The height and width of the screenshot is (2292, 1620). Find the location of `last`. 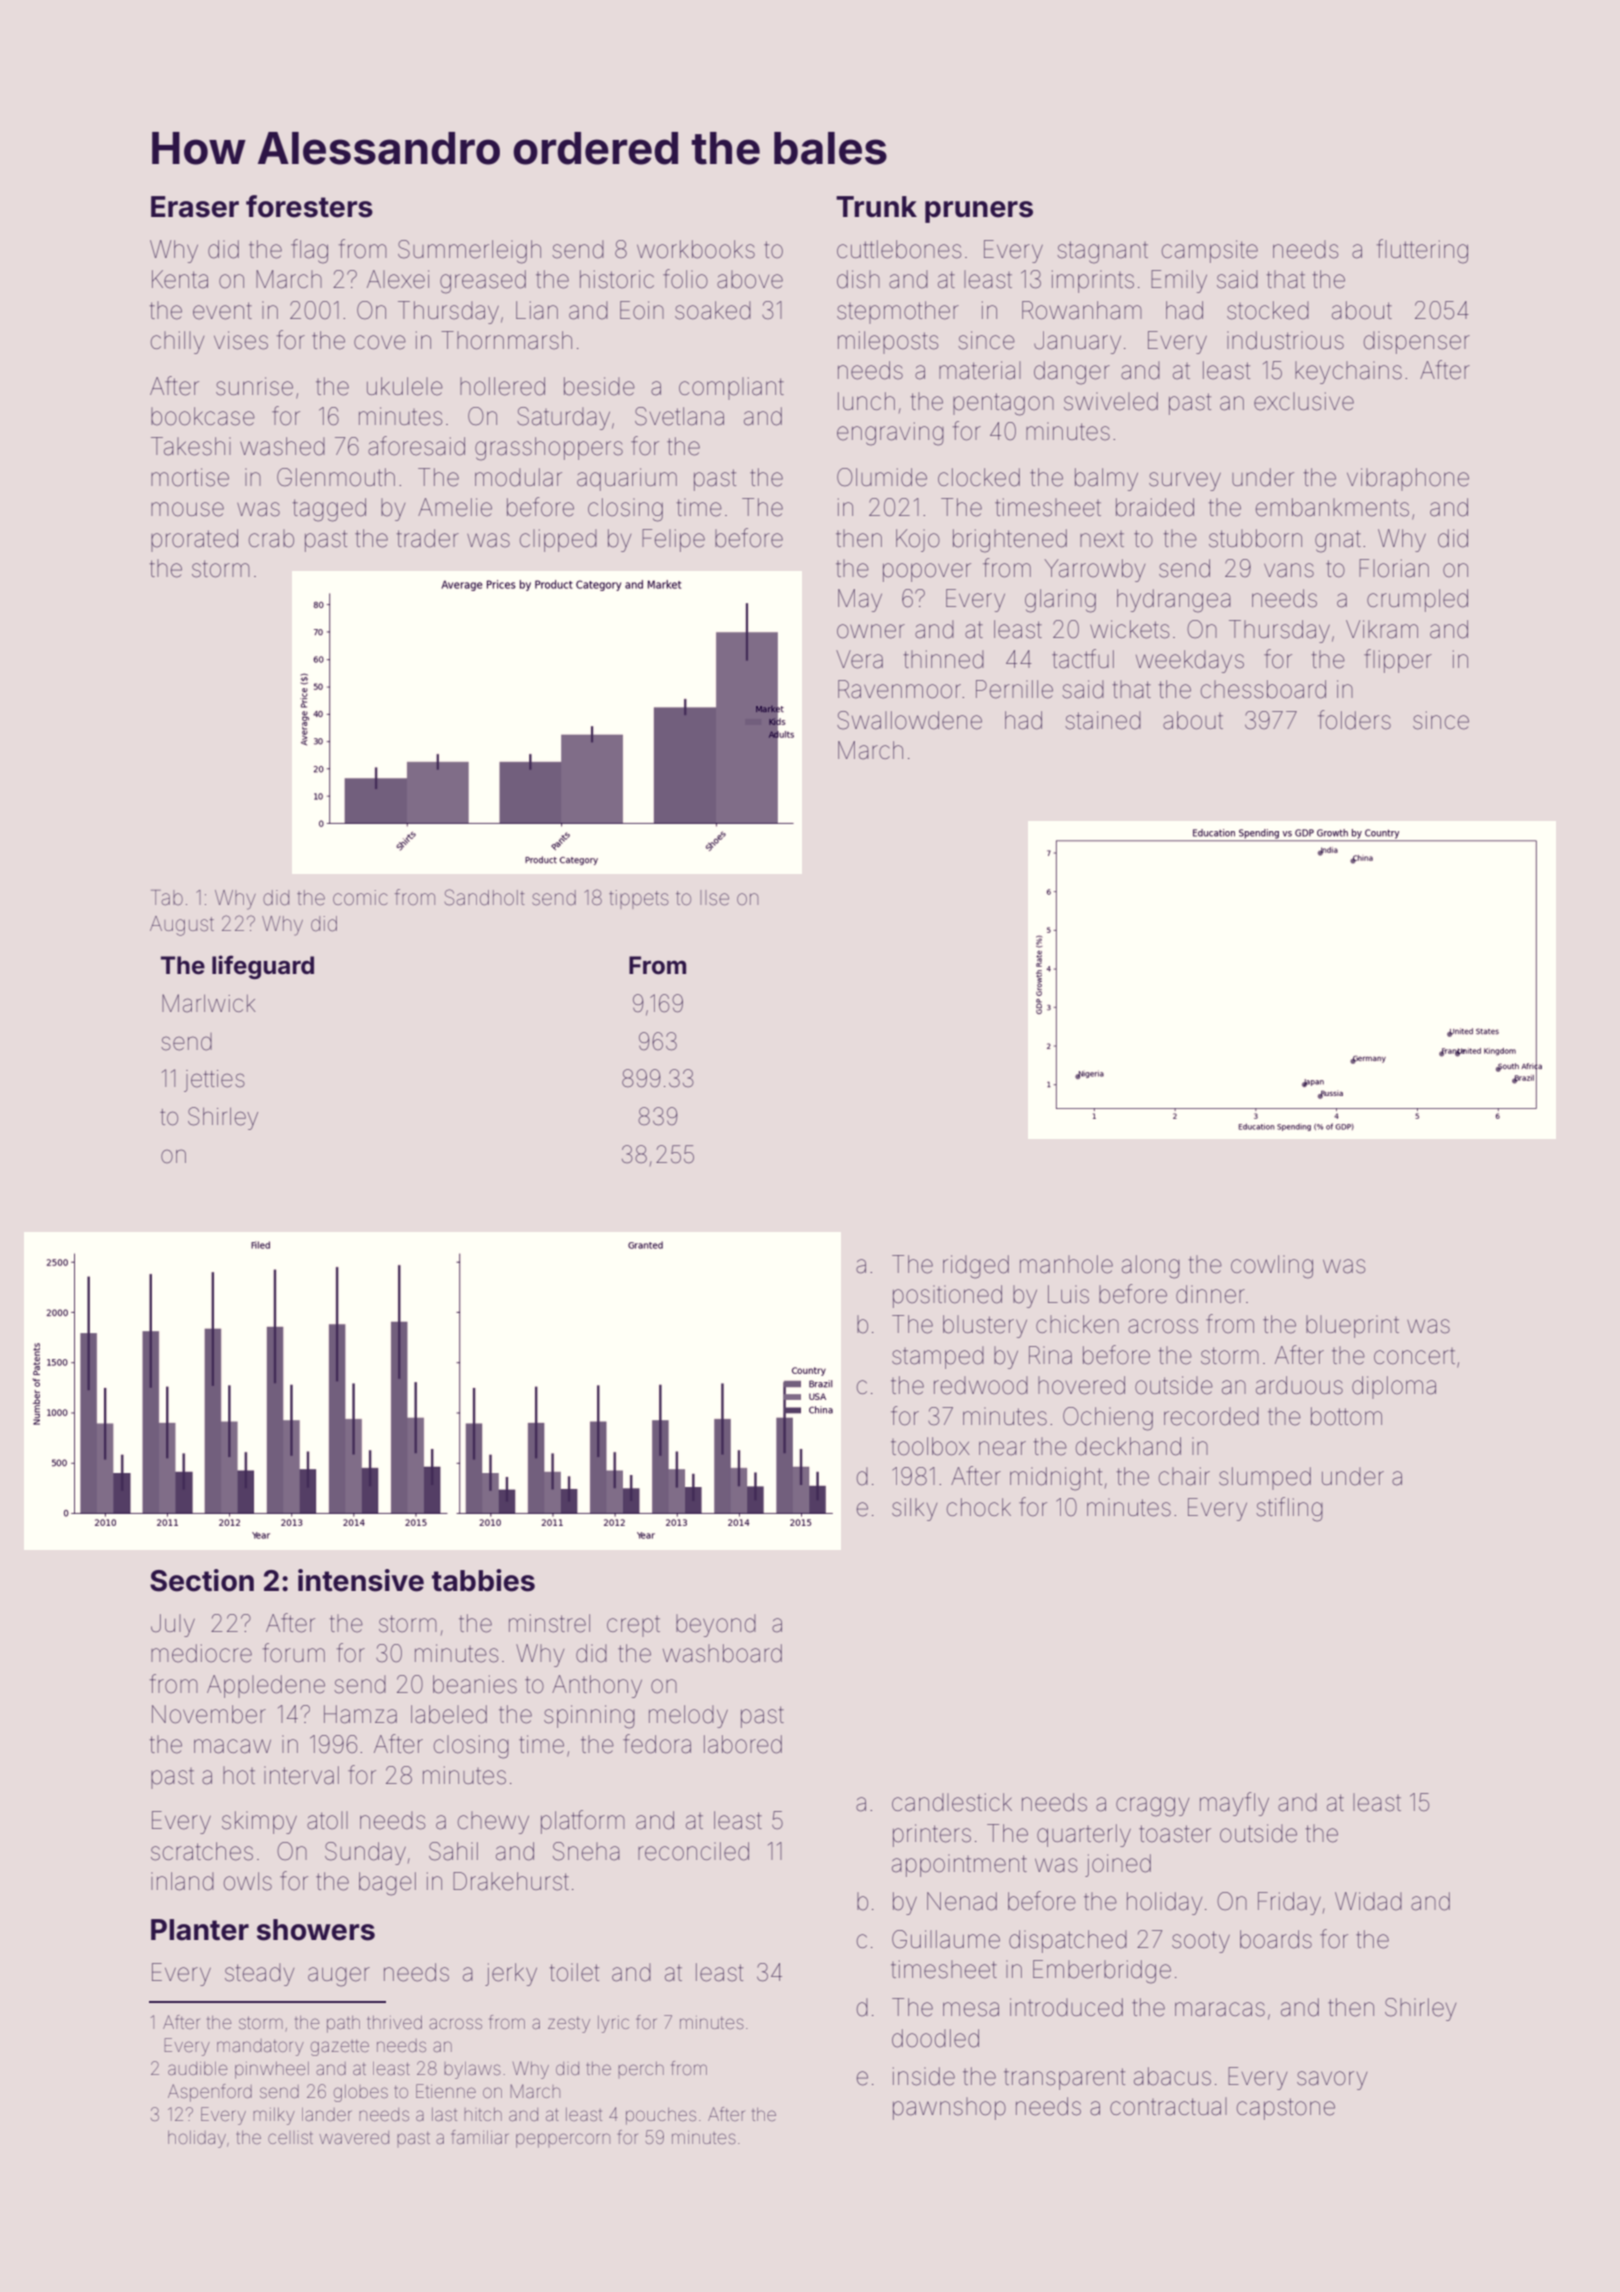

last is located at coordinates (444, 2114).
